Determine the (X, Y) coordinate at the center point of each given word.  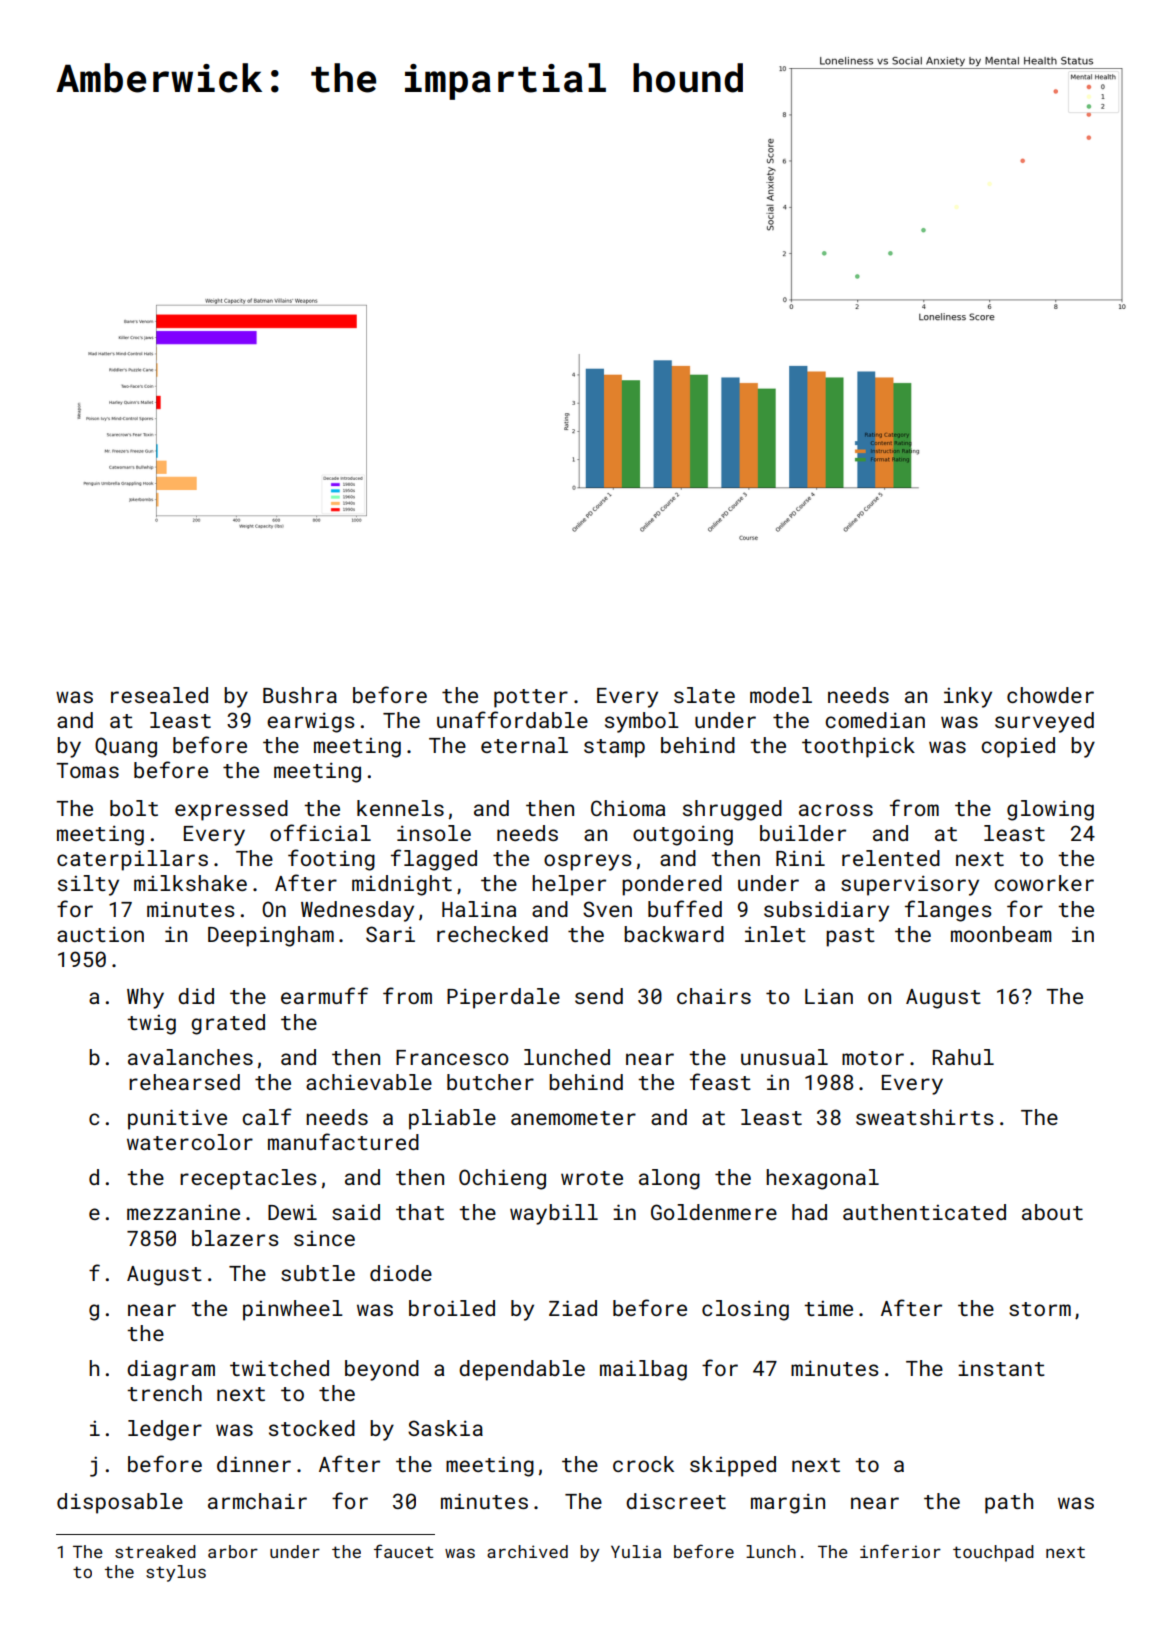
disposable (120, 1503)
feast (720, 1081)
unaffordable (512, 719)
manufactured (343, 1141)
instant (1001, 1368)
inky (968, 697)
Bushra (300, 695)
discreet (676, 1501)
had (809, 1212)
